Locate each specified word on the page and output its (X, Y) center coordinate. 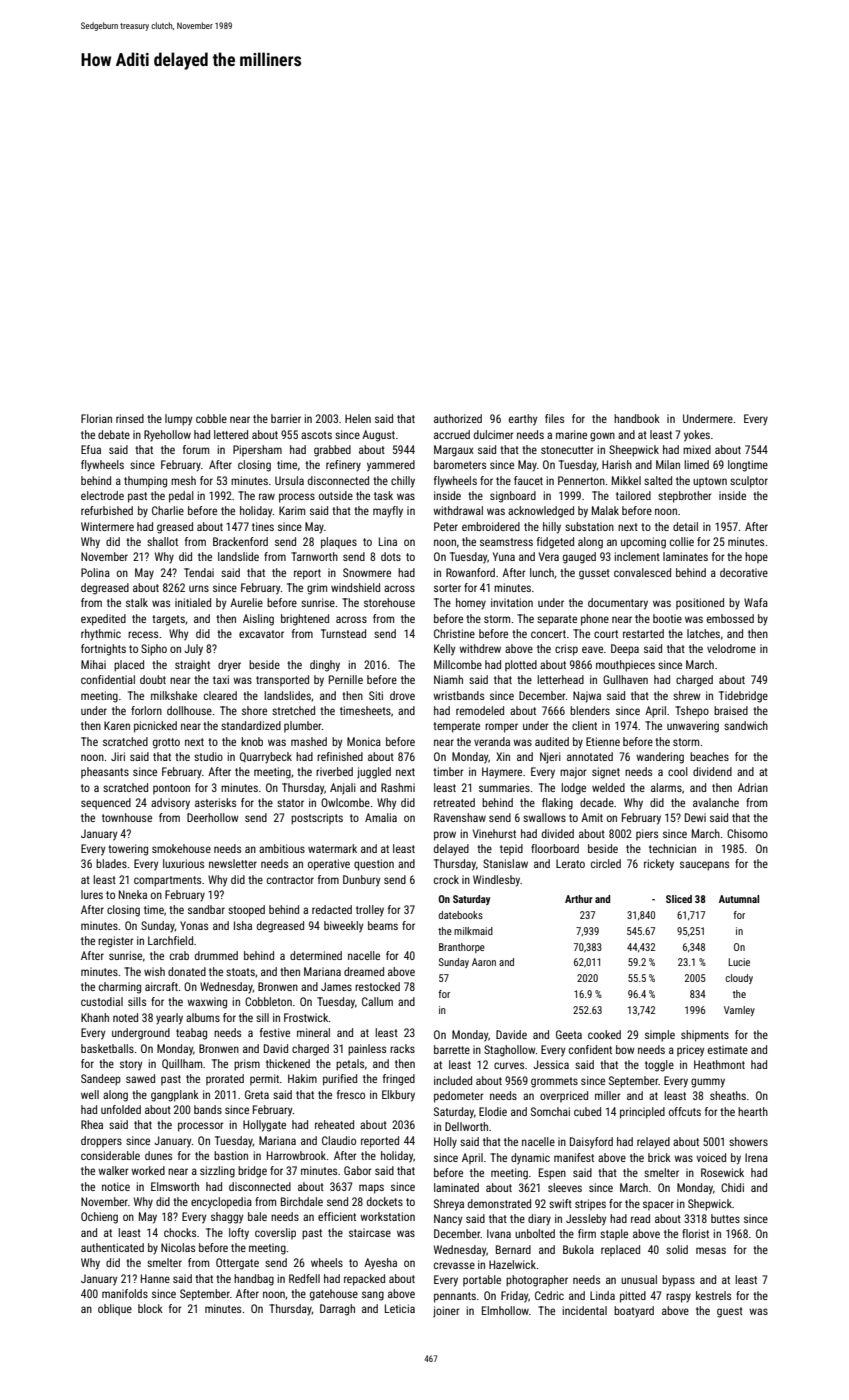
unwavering (693, 727)
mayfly (388, 512)
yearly (169, 1019)
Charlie (168, 510)
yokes (697, 436)
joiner (446, 1312)
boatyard (634, 1312)
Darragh (337, 1310)
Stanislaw (505, 863)
